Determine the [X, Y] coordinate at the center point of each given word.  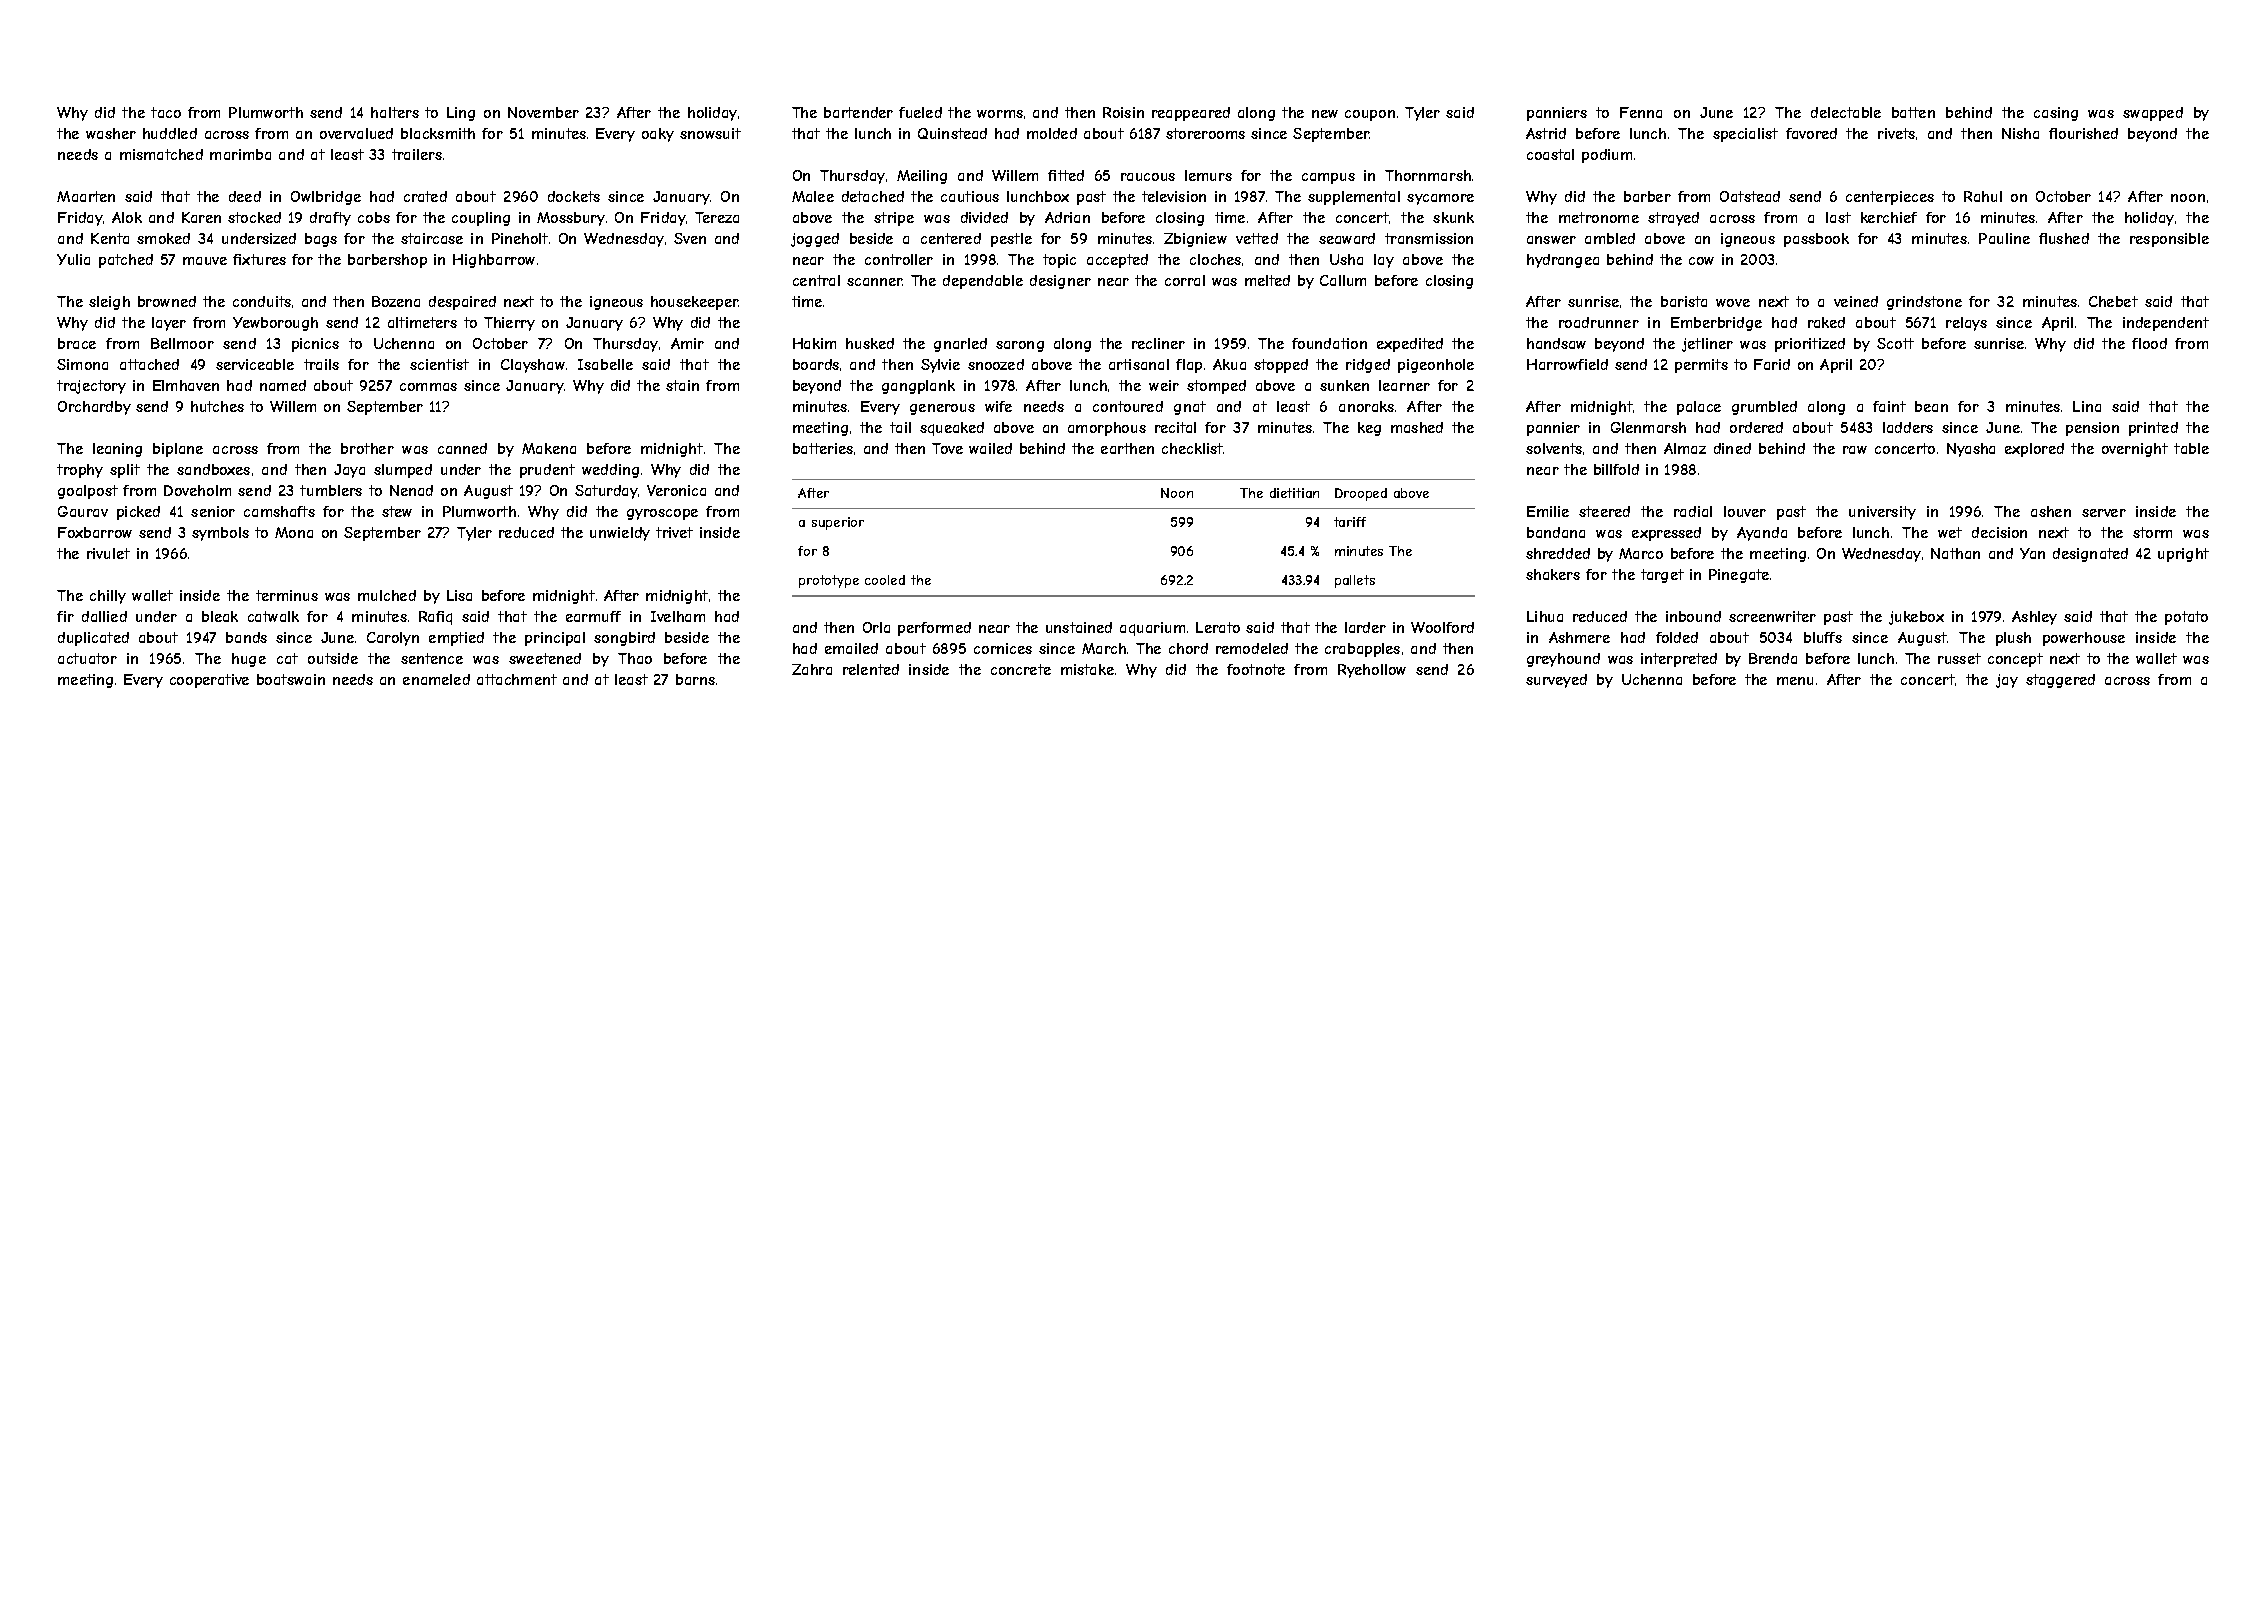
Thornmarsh [1428, 175]
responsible [2169, 240]
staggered [2060, 681]
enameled [436, 679]
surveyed [1556, 681]
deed [245, 196]
